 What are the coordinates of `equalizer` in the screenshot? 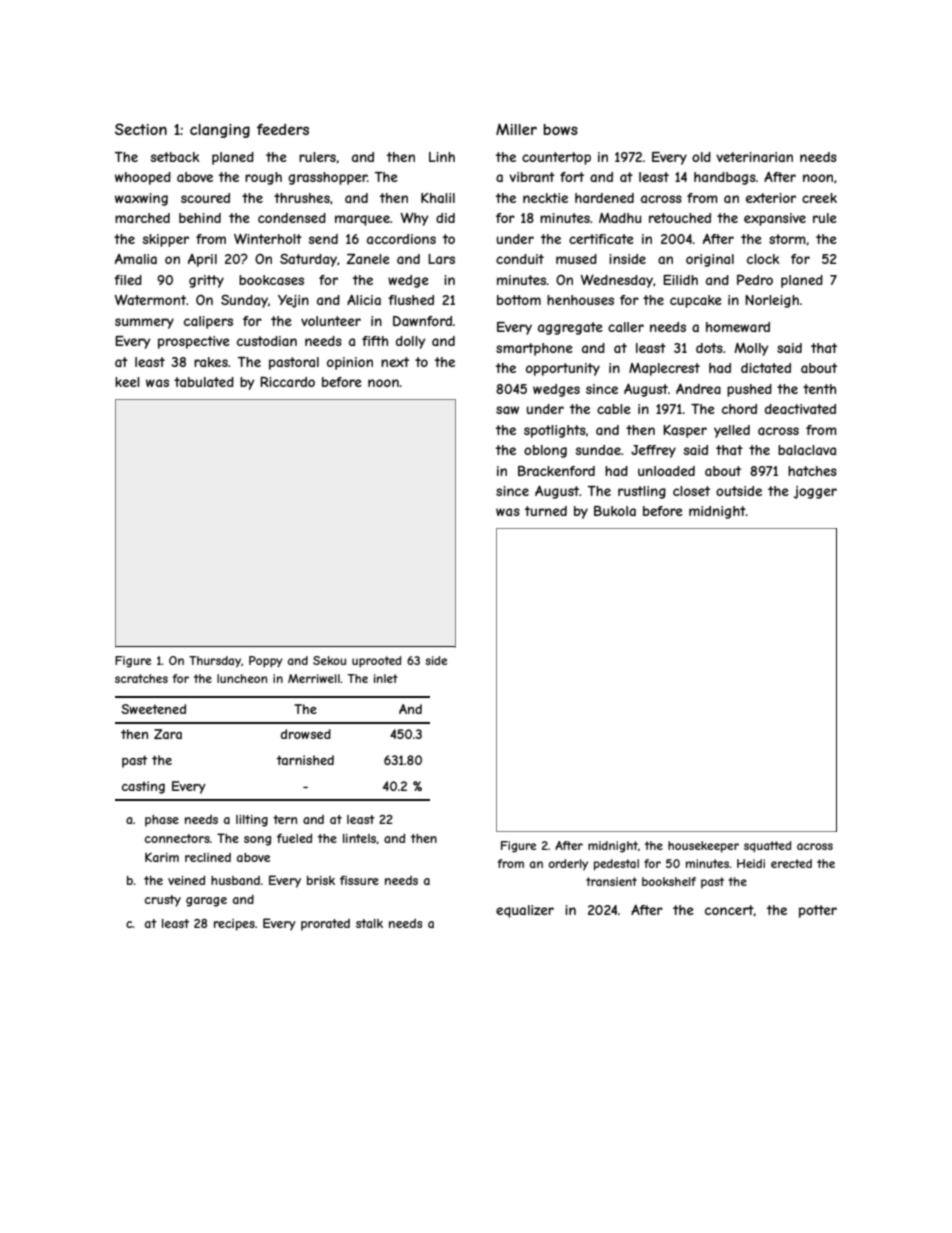 It's located at (525, 911).
